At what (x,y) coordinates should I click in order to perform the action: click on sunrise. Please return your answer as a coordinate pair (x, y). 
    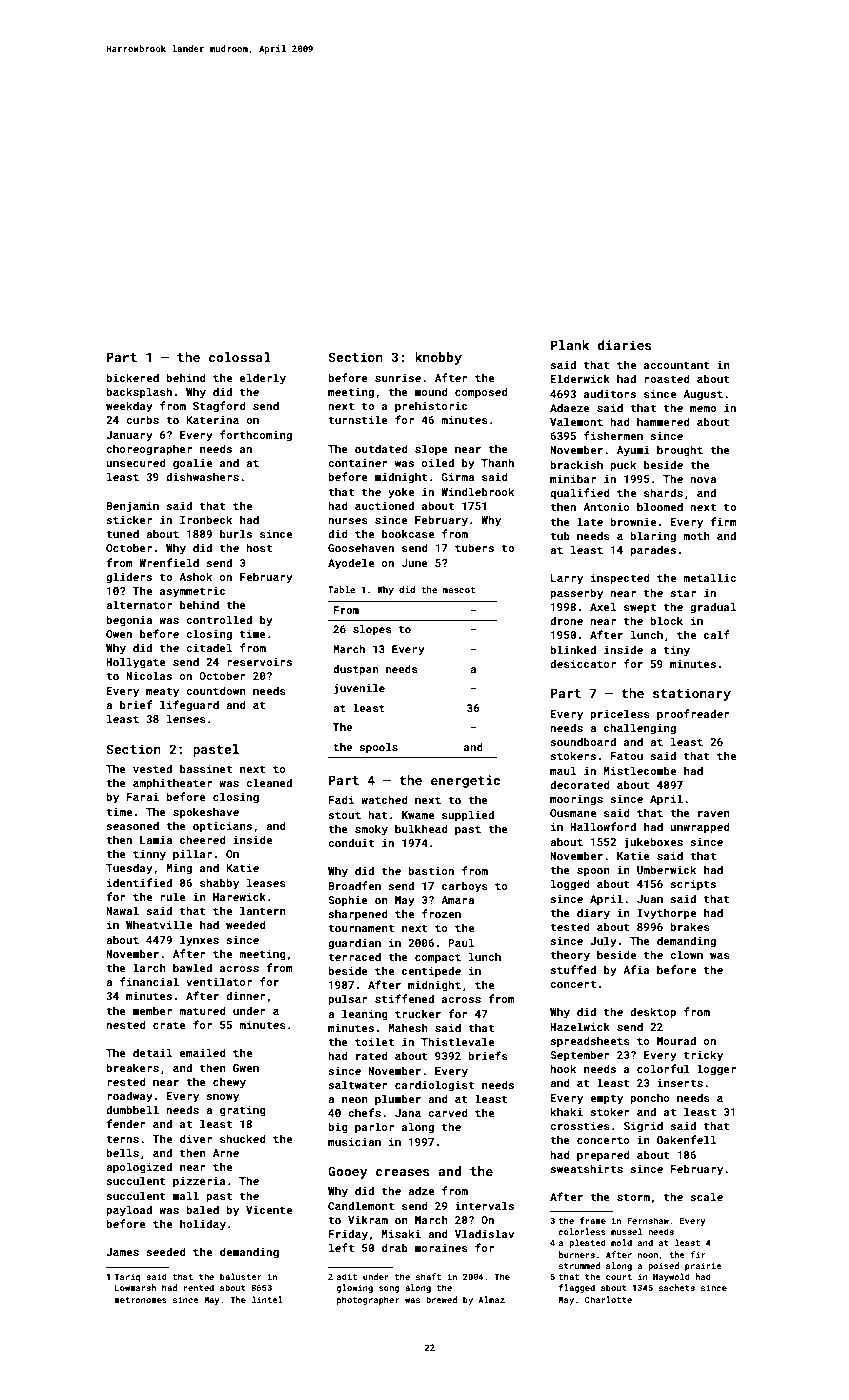
    Looking at the image, I should click on (398, 378).
